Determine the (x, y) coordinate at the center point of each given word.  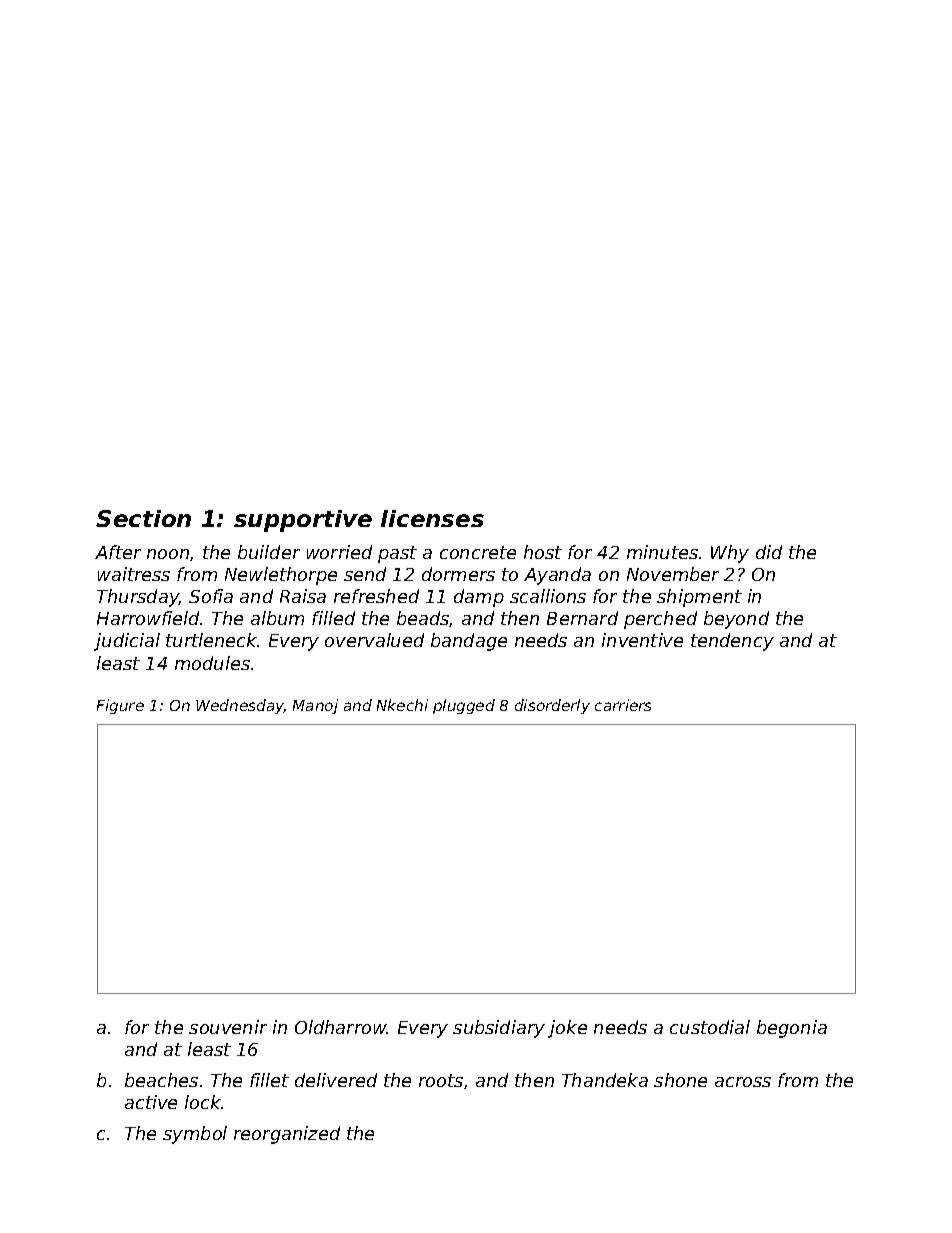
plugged (464, 706)
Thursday (138, 598)
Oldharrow (341, 1027)
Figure (120, 706)
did (769, 552)
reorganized (287, 1135)
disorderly (552, 706)
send (365, 574)
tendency (732, 642)
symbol (195, 1135)
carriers (623, 705)
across (743, 1082)
